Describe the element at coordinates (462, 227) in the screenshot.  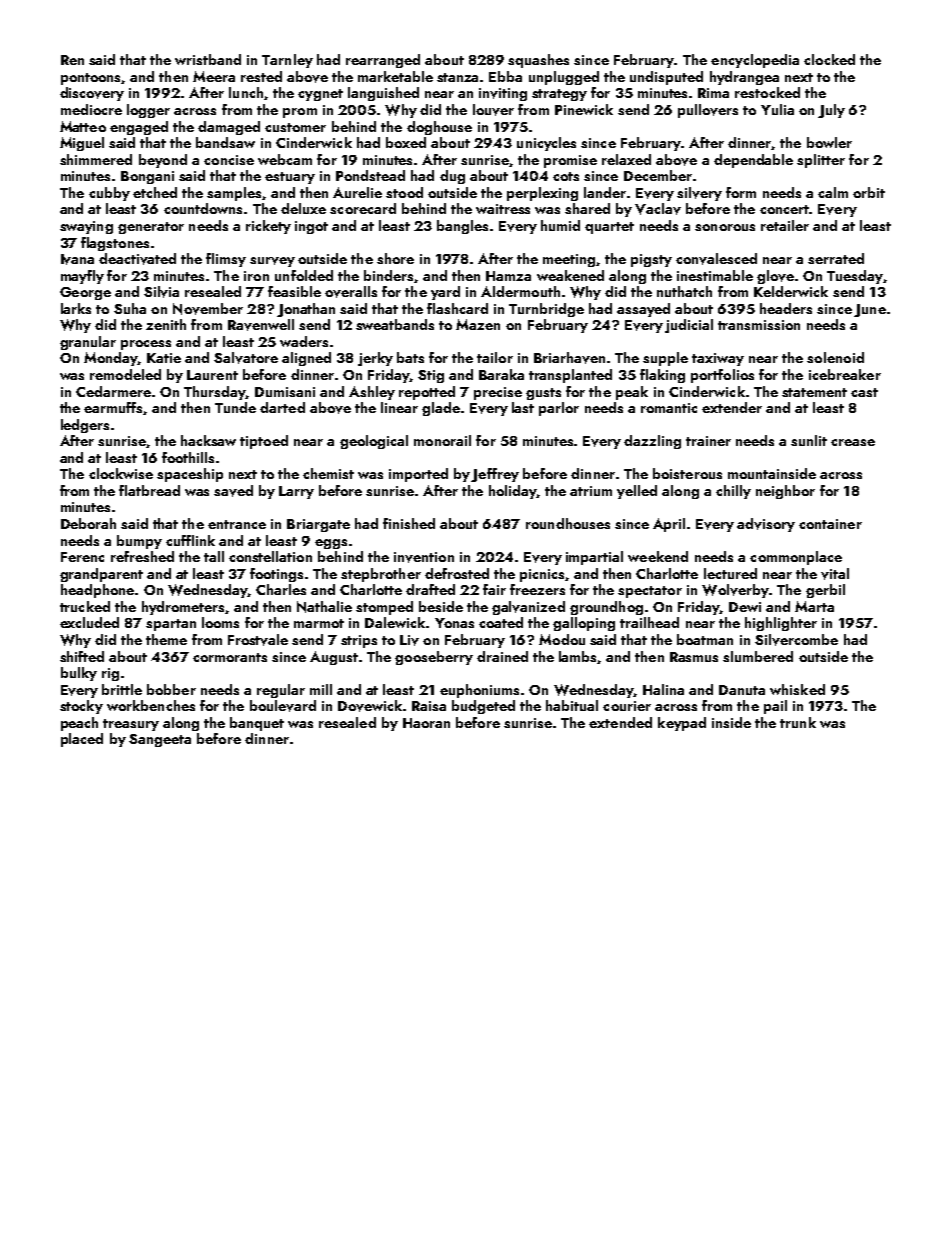
I see `bangles` at that location.
